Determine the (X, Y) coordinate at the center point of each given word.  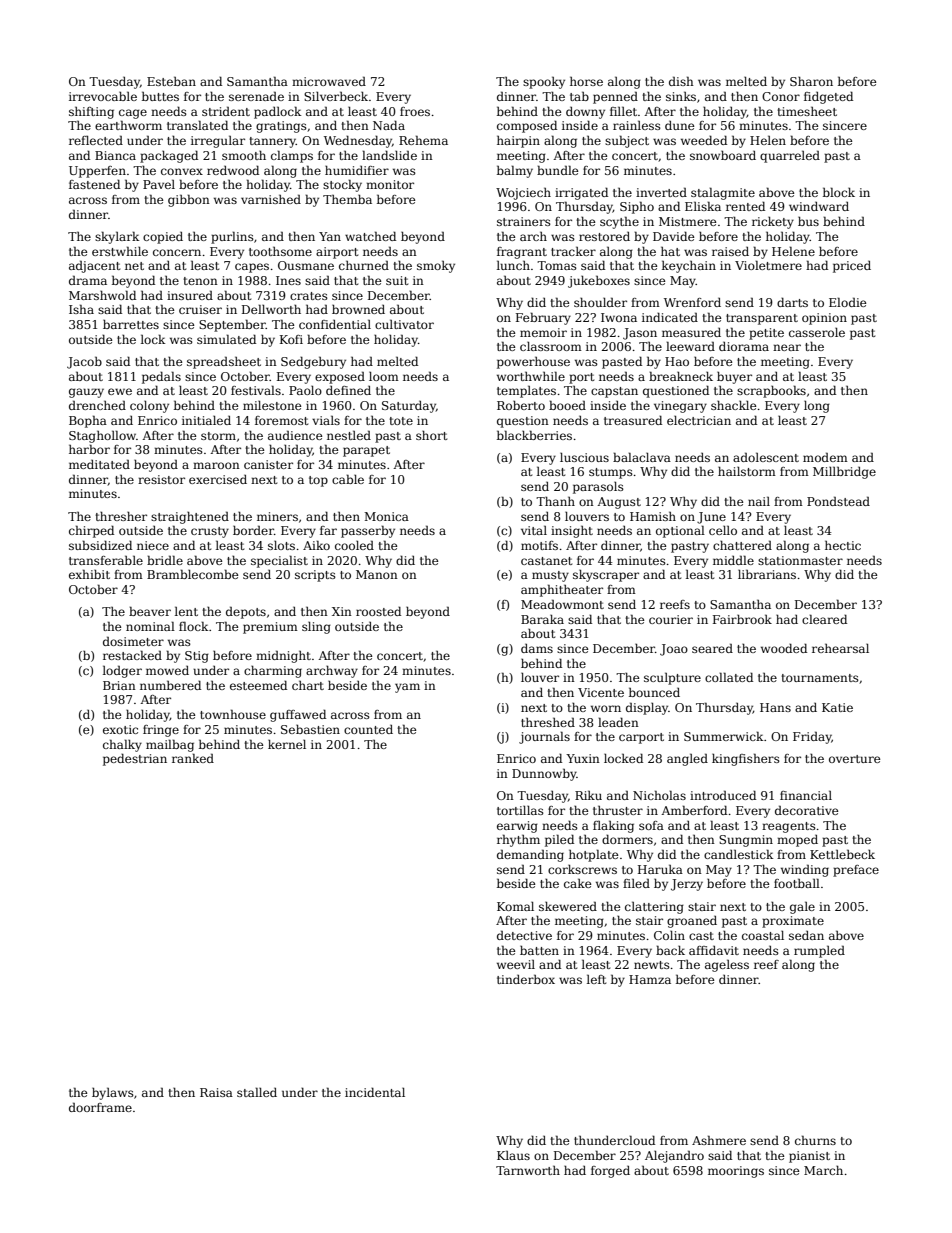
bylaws (113, 1093)
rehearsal (840, 648)
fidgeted (828, 97)
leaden (618, 722)
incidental (375, 1092)
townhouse (233, 714)
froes (415, 111)
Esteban (171, 81)
